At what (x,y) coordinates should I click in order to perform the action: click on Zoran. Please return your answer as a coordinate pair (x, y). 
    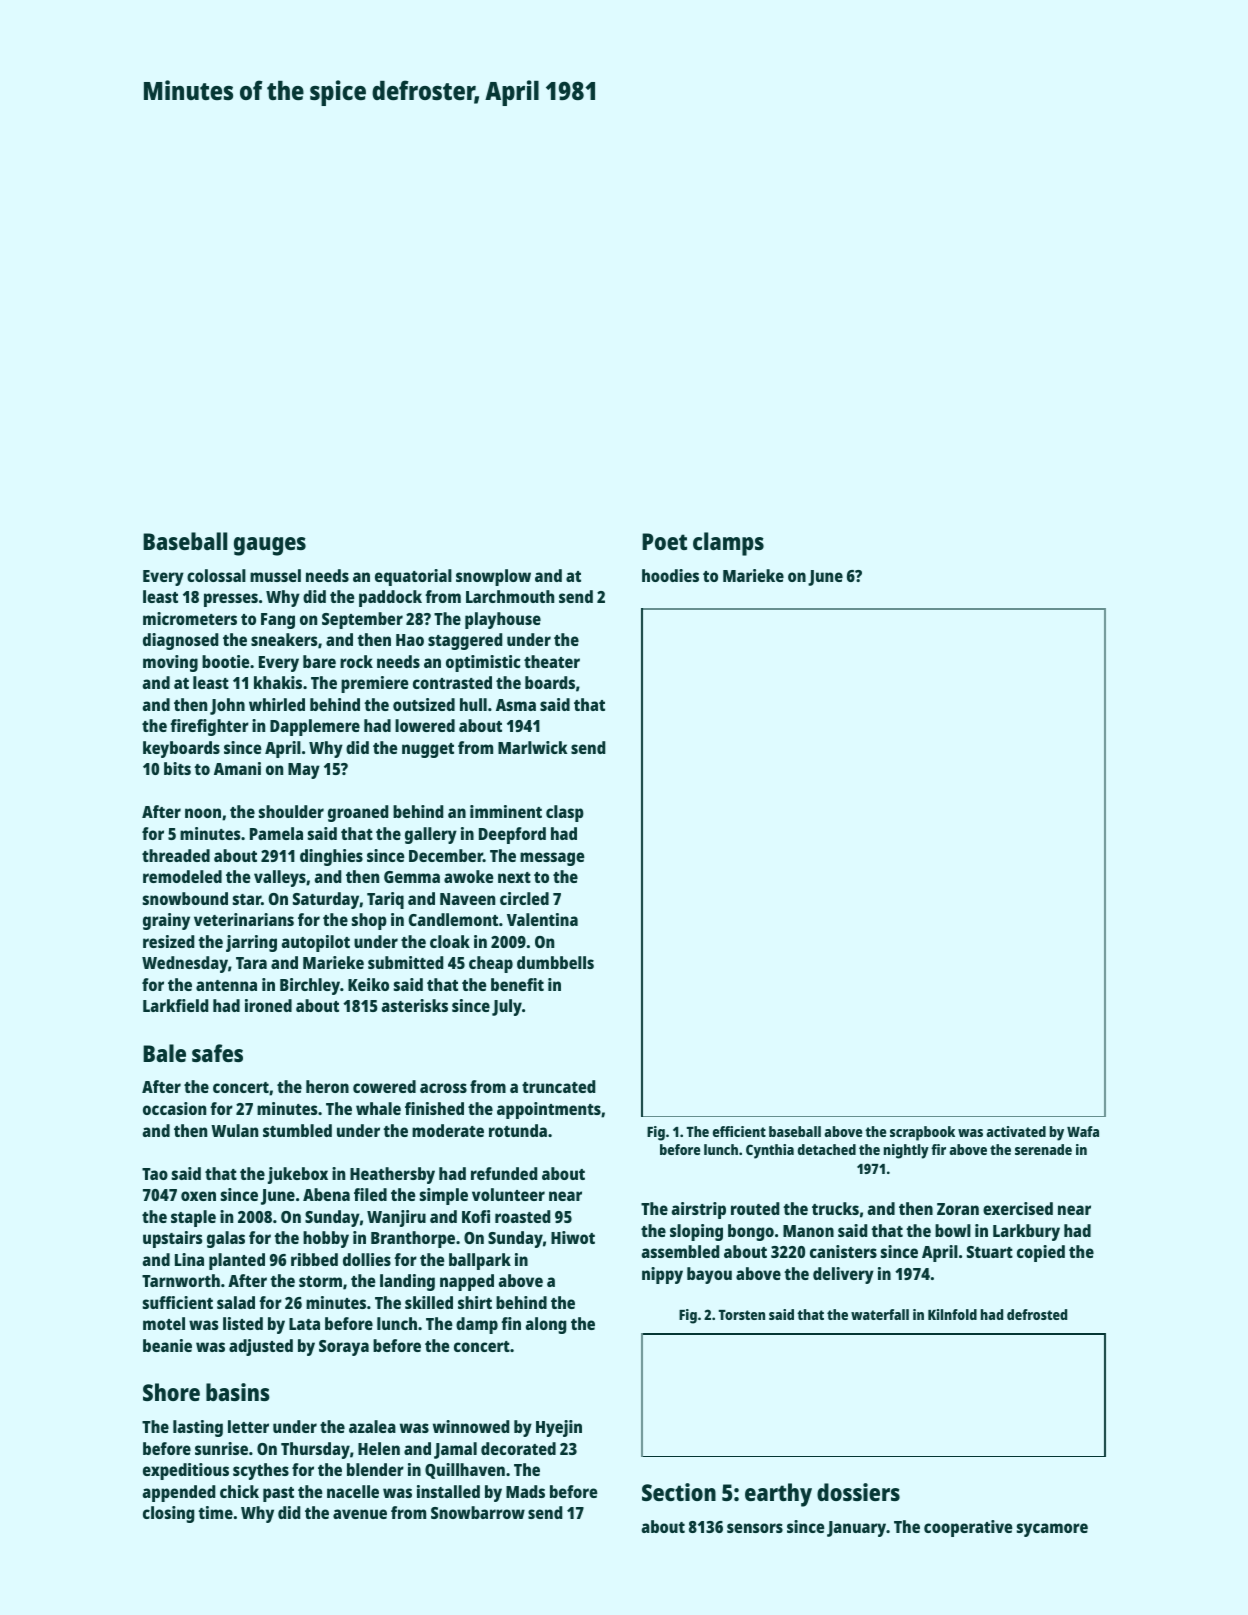
    Looking at the image, I should click on (958, 1209).
